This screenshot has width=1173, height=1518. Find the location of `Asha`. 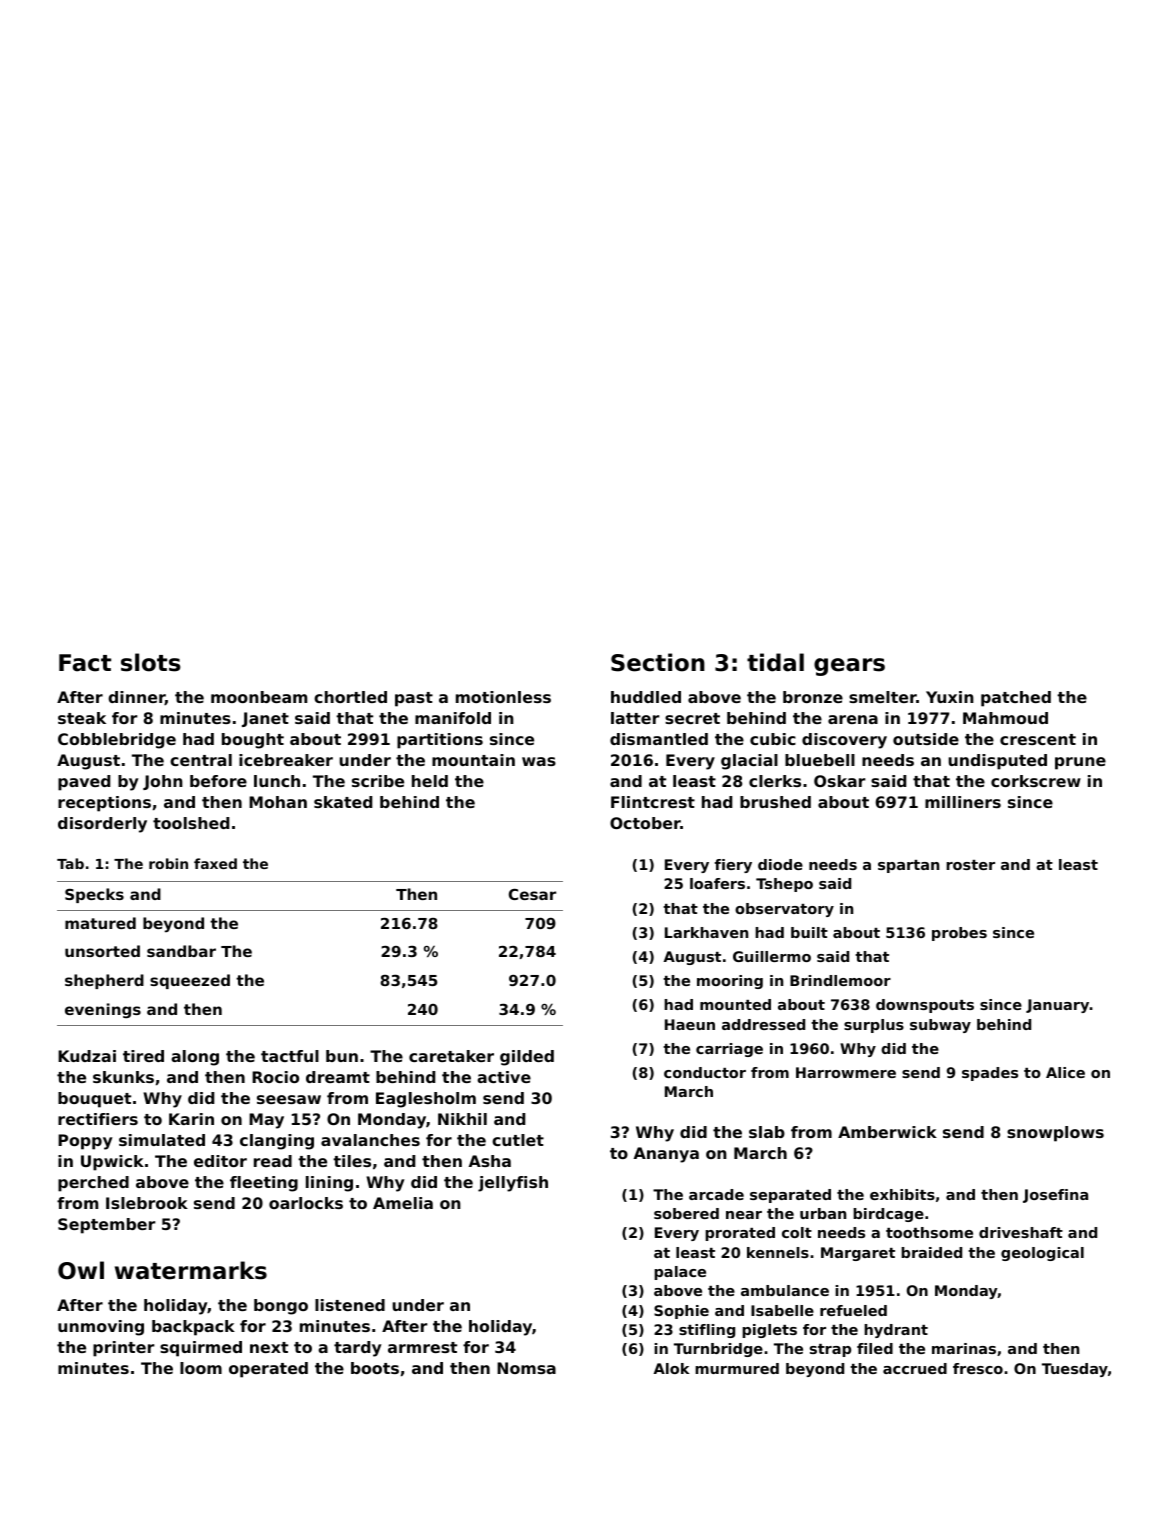

Asha is located at coordinates (490, 1161).
